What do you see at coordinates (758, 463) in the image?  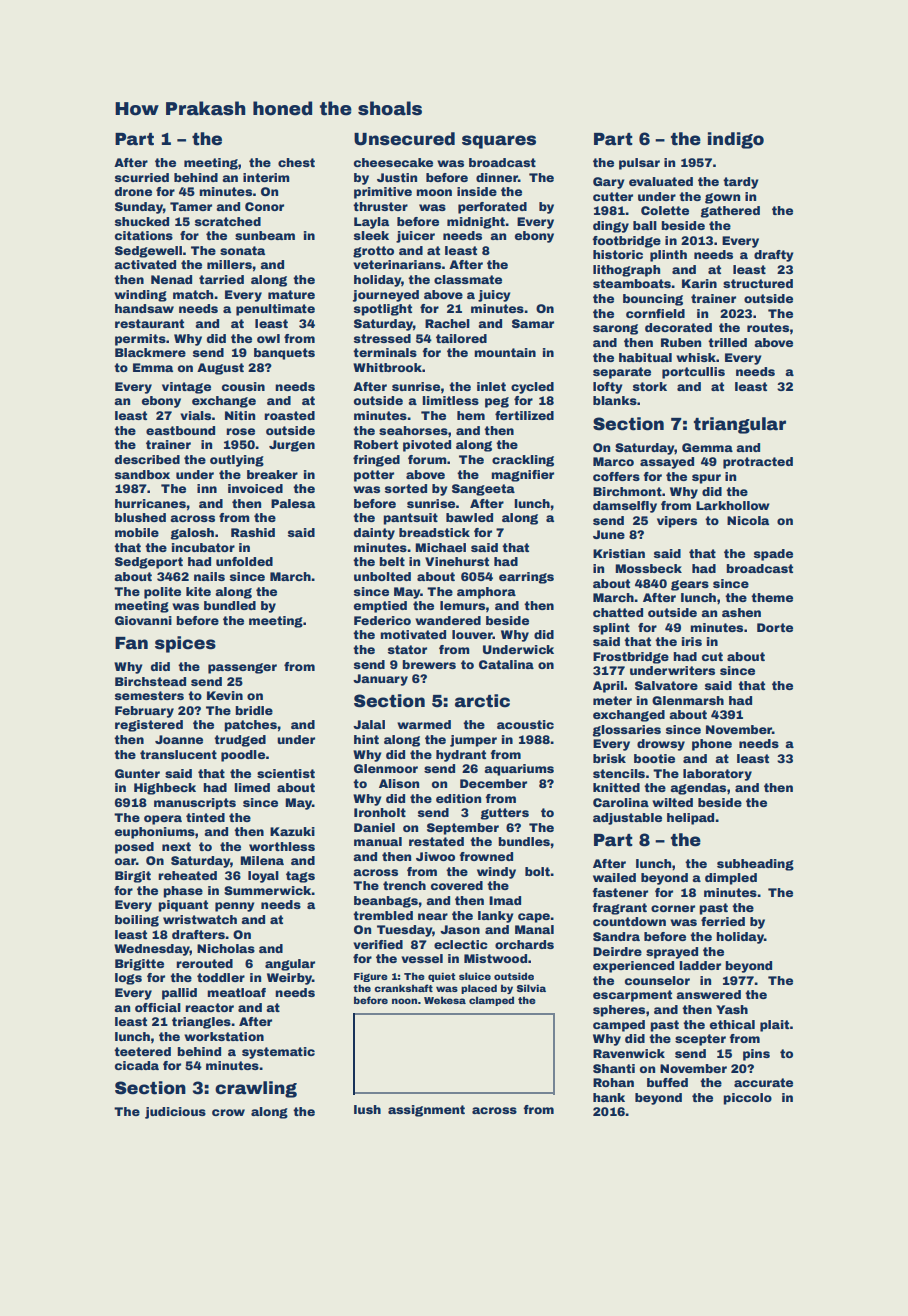 I see `protracted` at bounding box center [758, 463].
